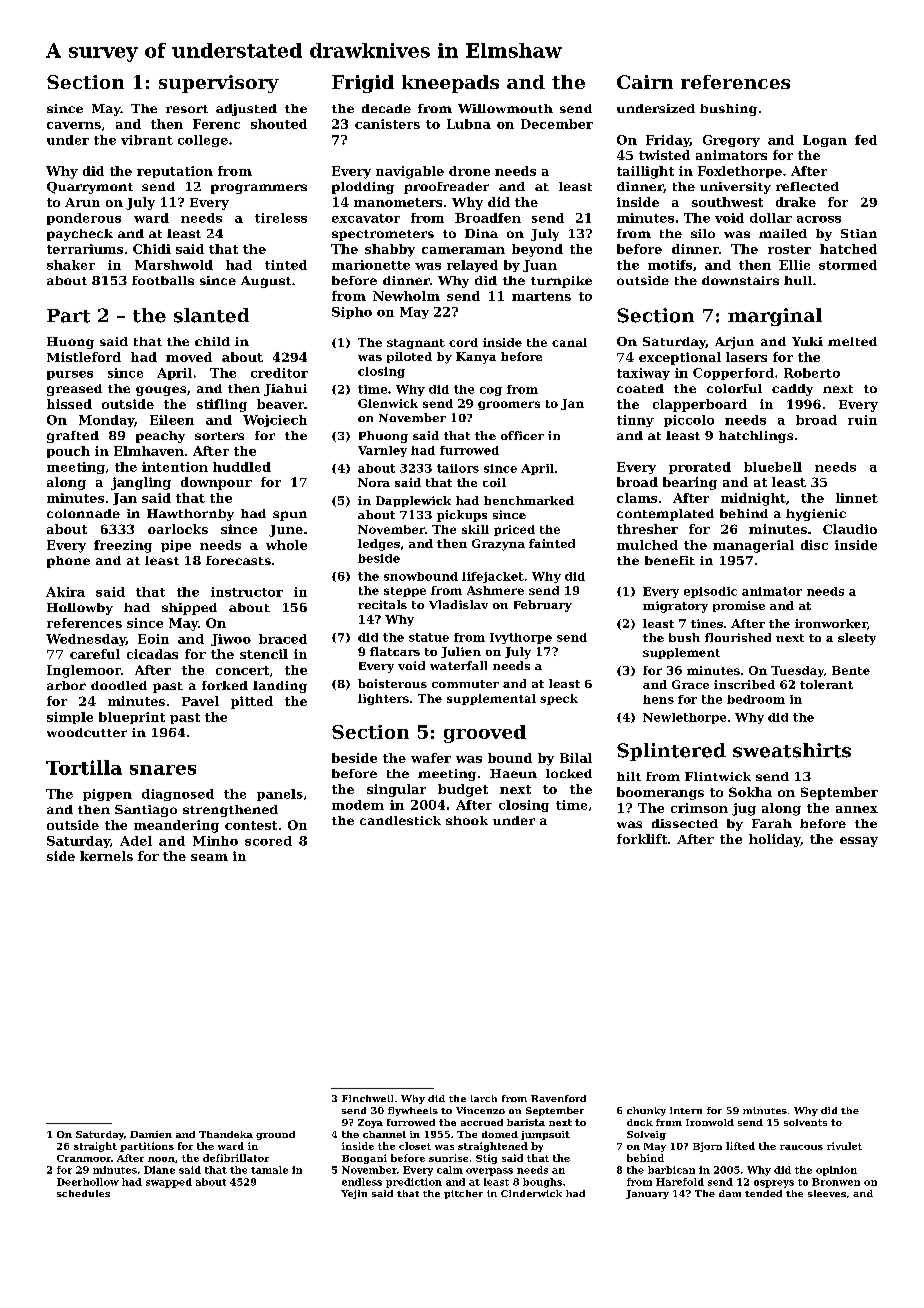 The width and height of the document is (924, 1308). What do you see at coordinates (645, 82) in the document?
I see `Cairn` at bounding box center [645, 82].
